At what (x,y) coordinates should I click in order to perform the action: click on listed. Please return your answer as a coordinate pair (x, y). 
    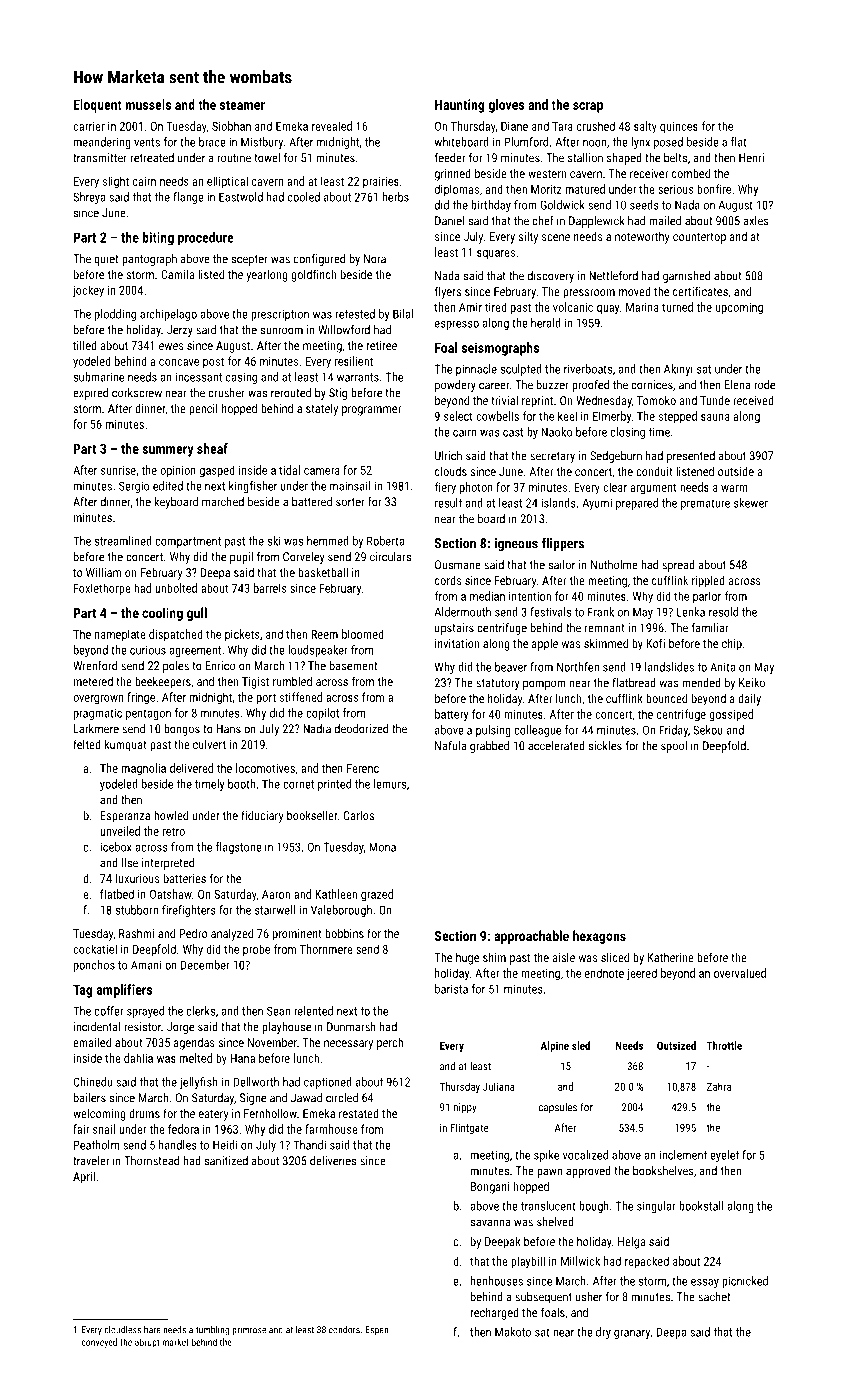
    Looking at the image, I should click on (211, 274).
